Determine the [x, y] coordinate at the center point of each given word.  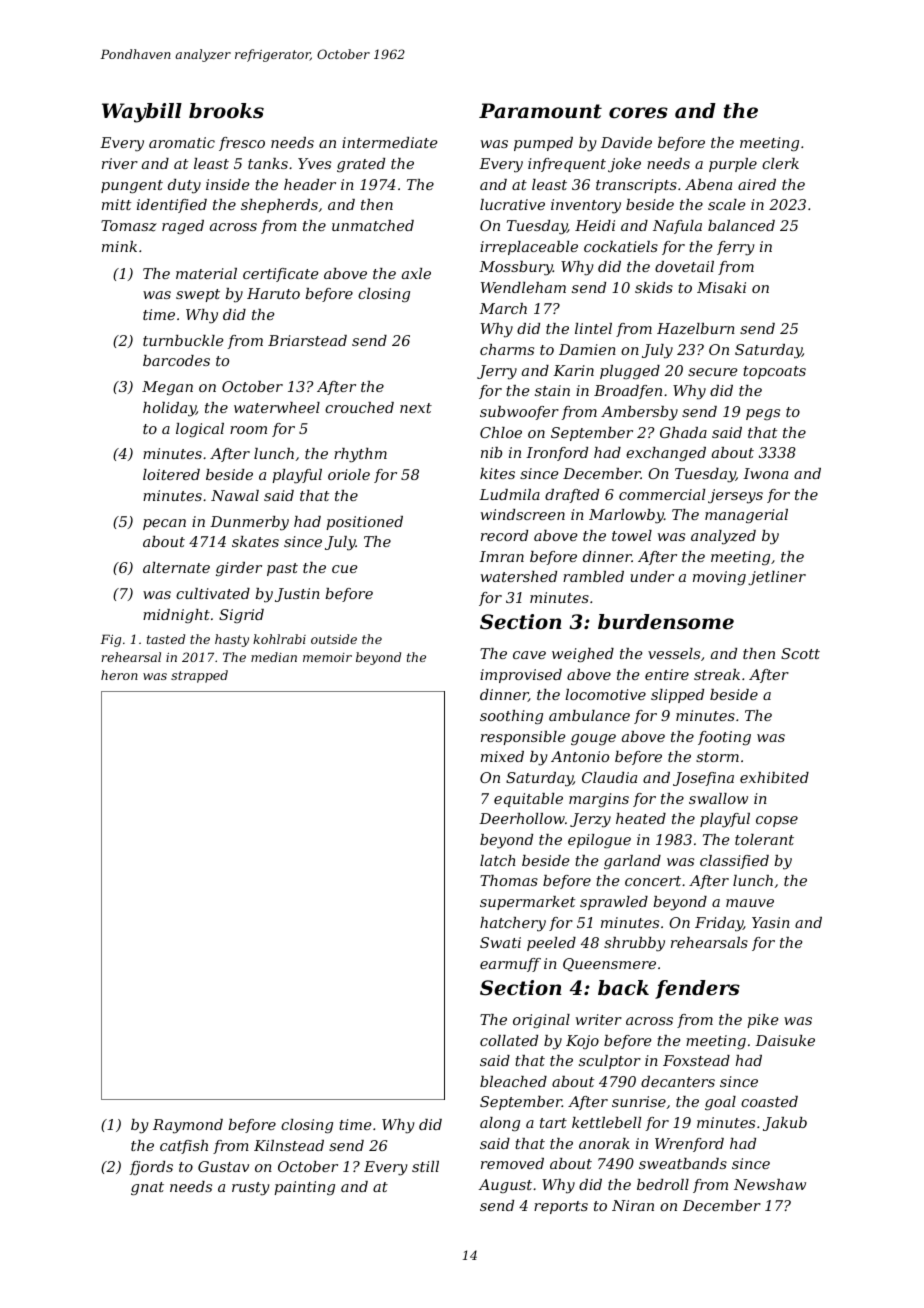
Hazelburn [696, 329]
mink [119, 246]
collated [509, 1040]
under [652, 576]
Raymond [188, 1126]
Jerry [497, 372]
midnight [176, 616]
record [504, 535]
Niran [633, 1205]
